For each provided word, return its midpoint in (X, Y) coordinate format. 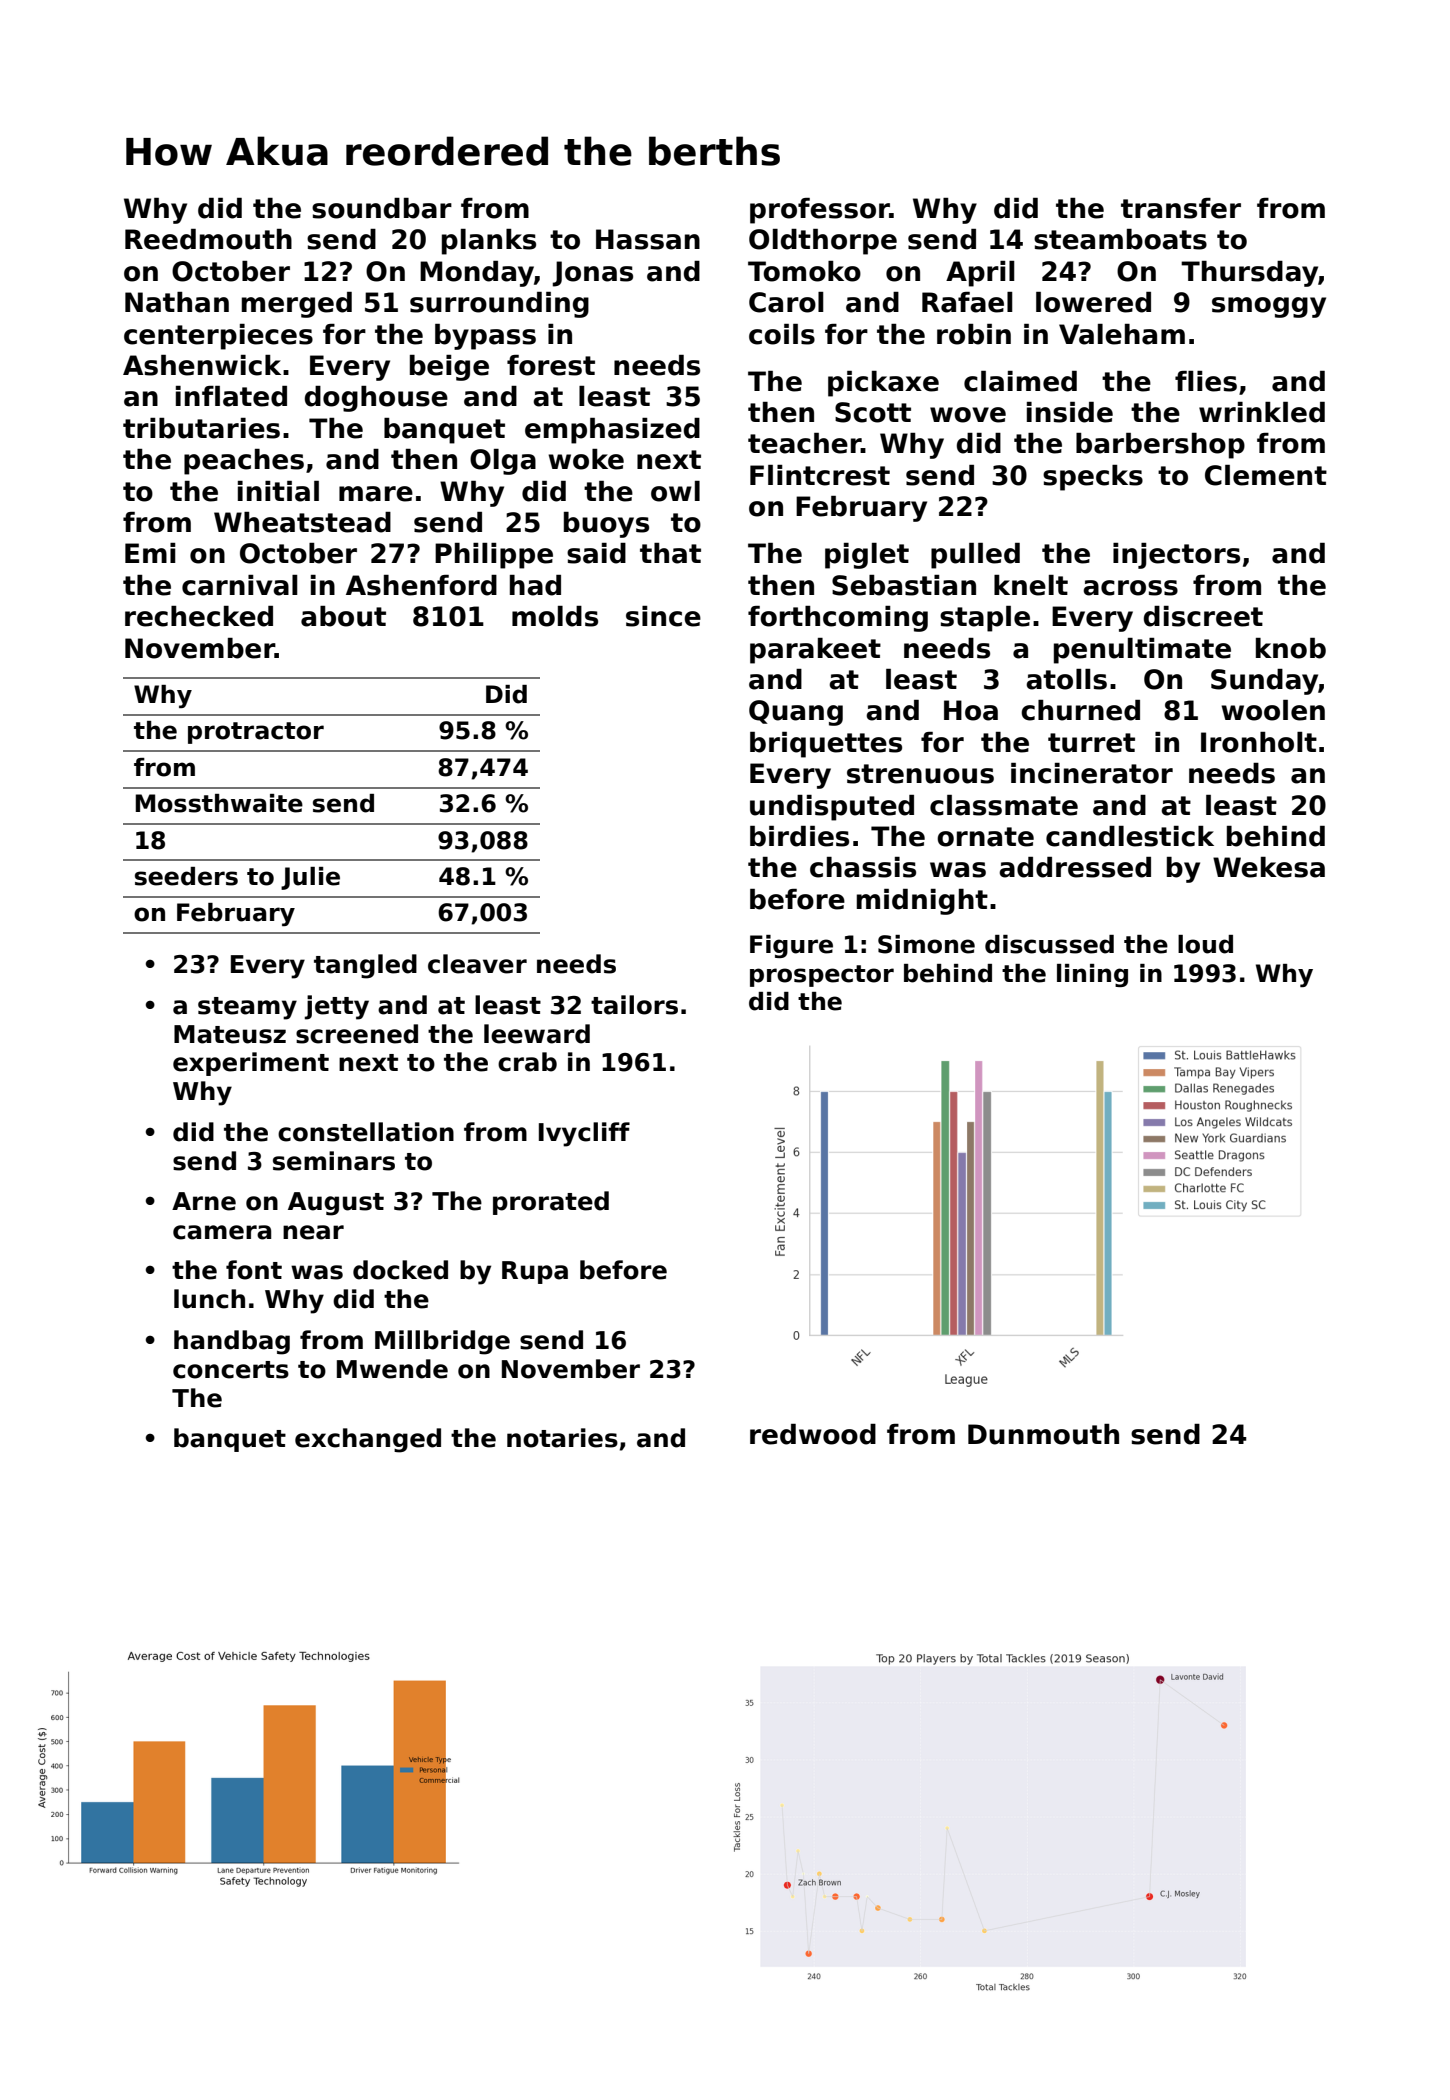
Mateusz (230, 1034)
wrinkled (1262, 412)
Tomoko (804, 271)
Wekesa (1269, 867)
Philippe (494, 556)
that (670, 553)
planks (489, 242)
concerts (231, 1370)
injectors (1176, 556)
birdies (799, 836)
